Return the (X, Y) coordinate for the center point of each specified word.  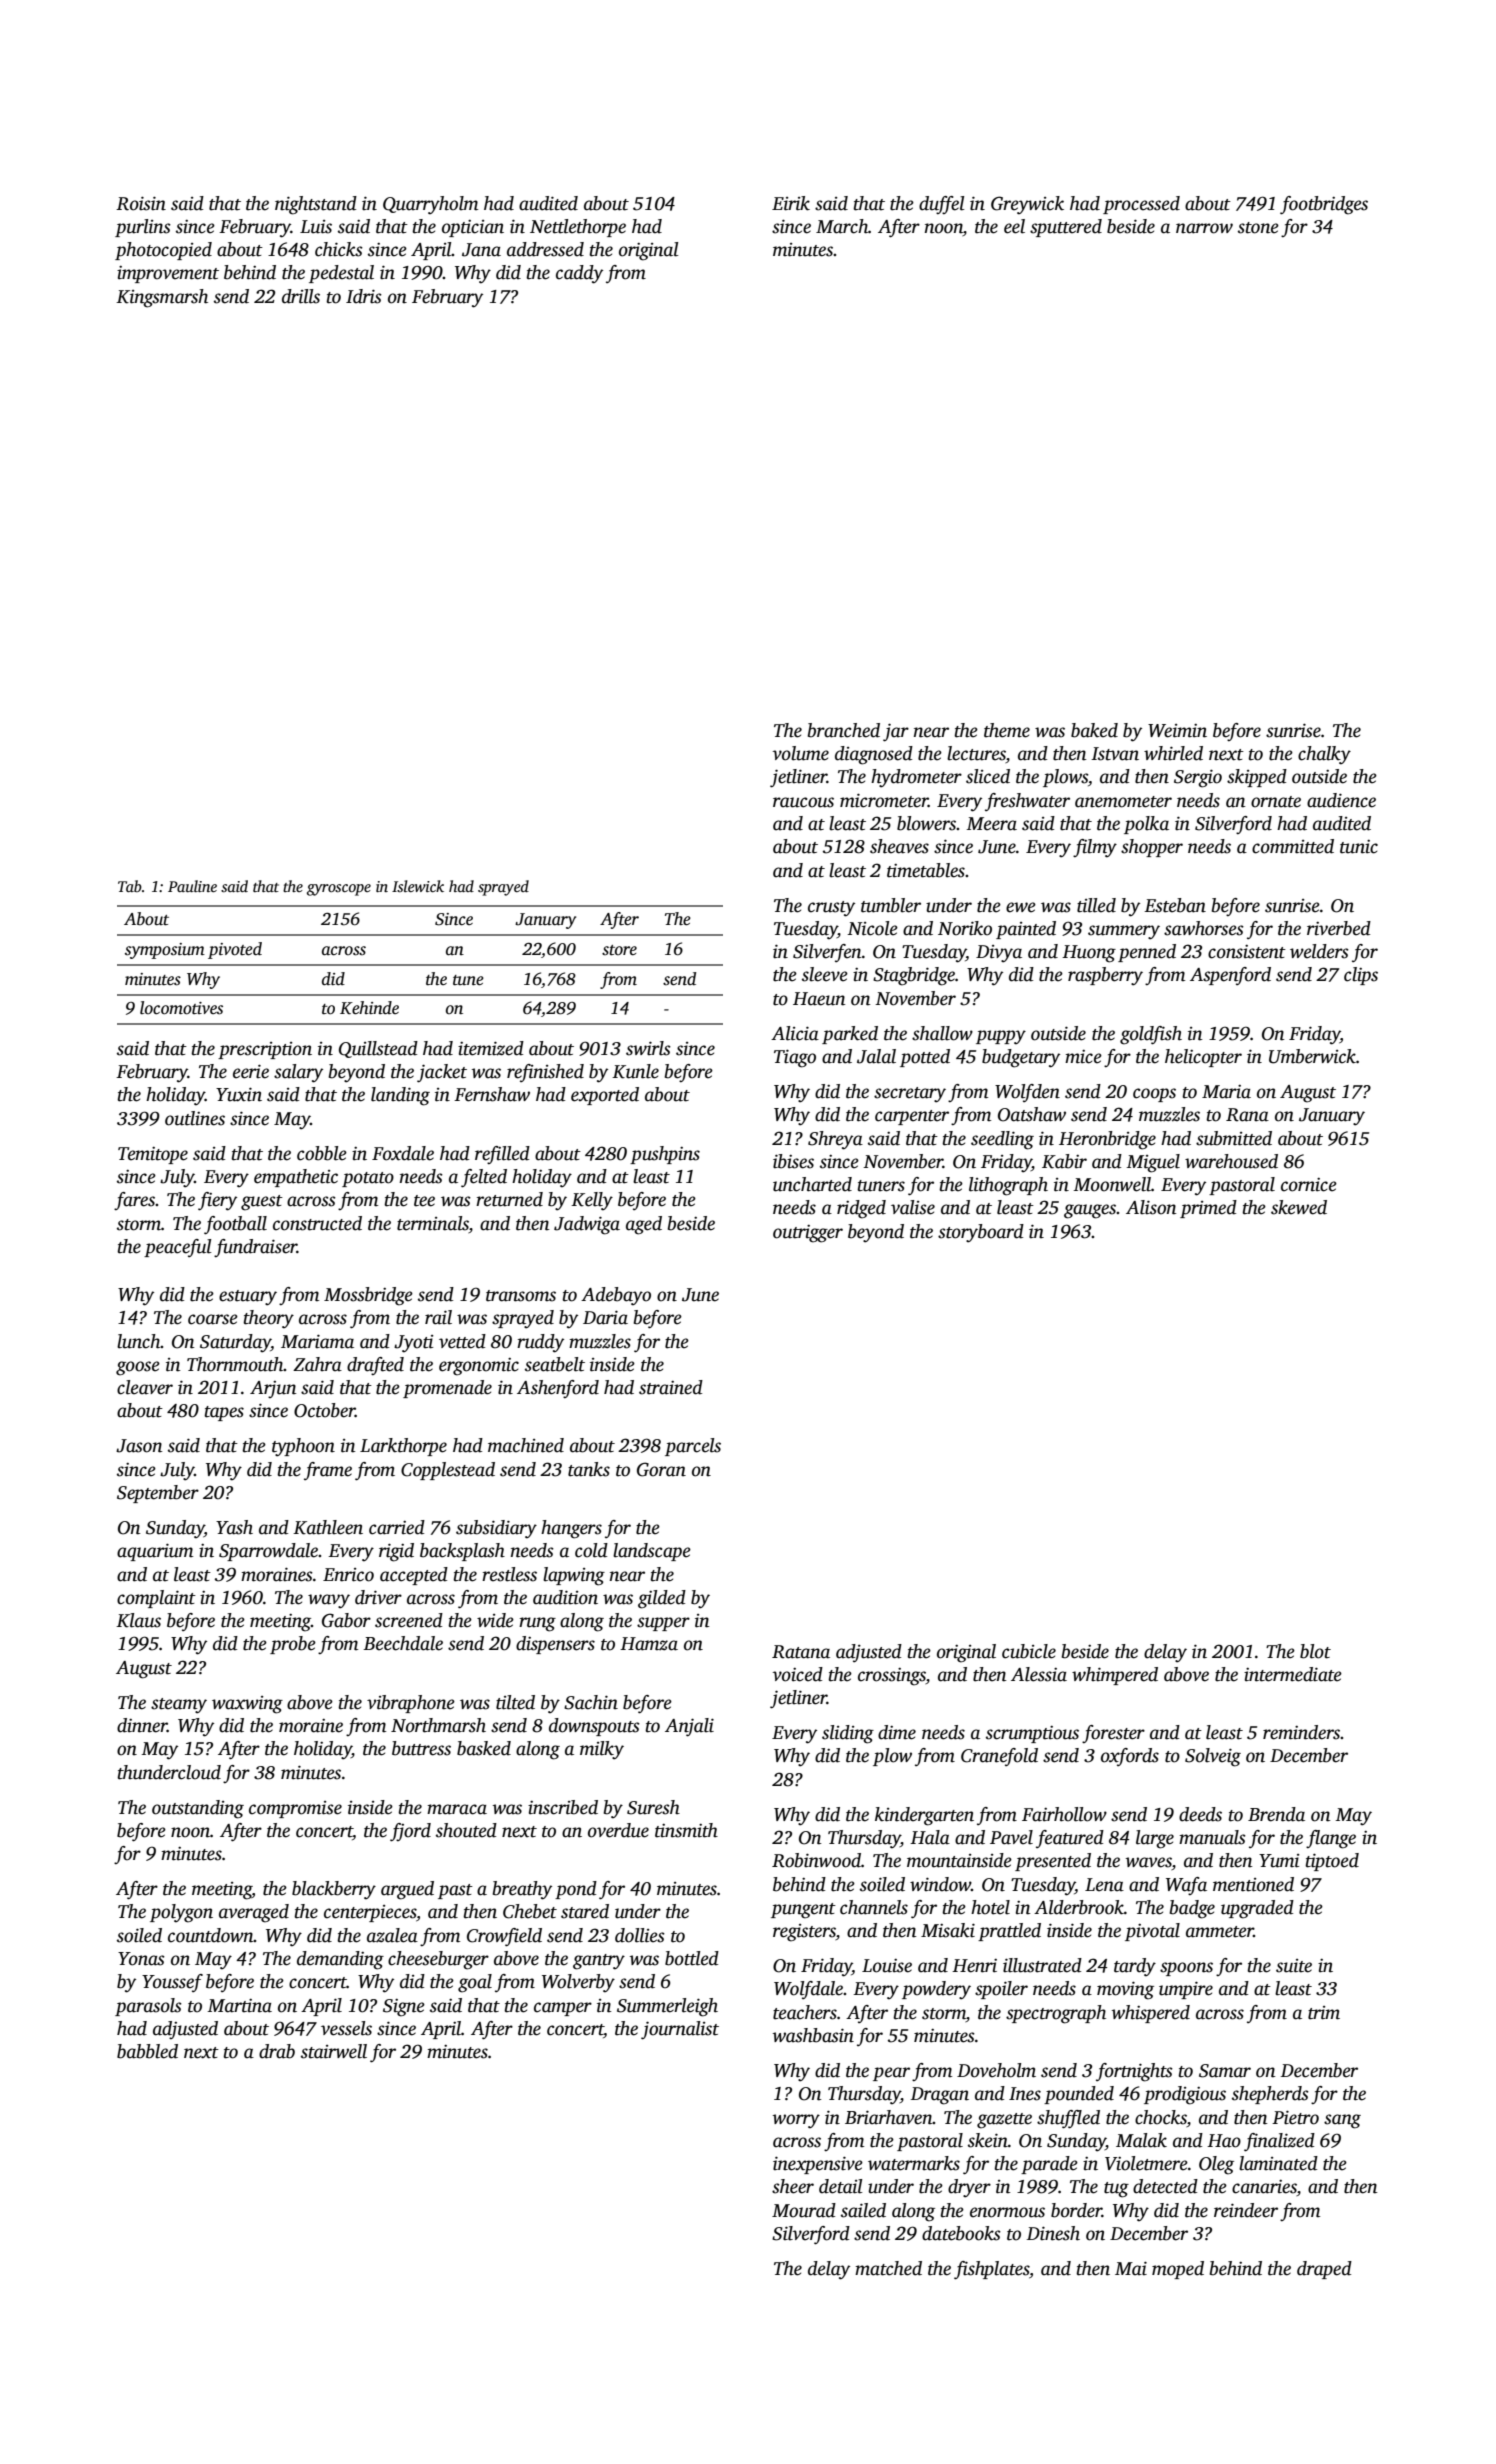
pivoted (235, 950)
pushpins (665, 1155)
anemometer (1123, 802)
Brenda (1276, 1814)
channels (874, 1907)
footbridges (1324, 205)
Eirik (791, 203)
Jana (481, 250)
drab (277, 2051)
